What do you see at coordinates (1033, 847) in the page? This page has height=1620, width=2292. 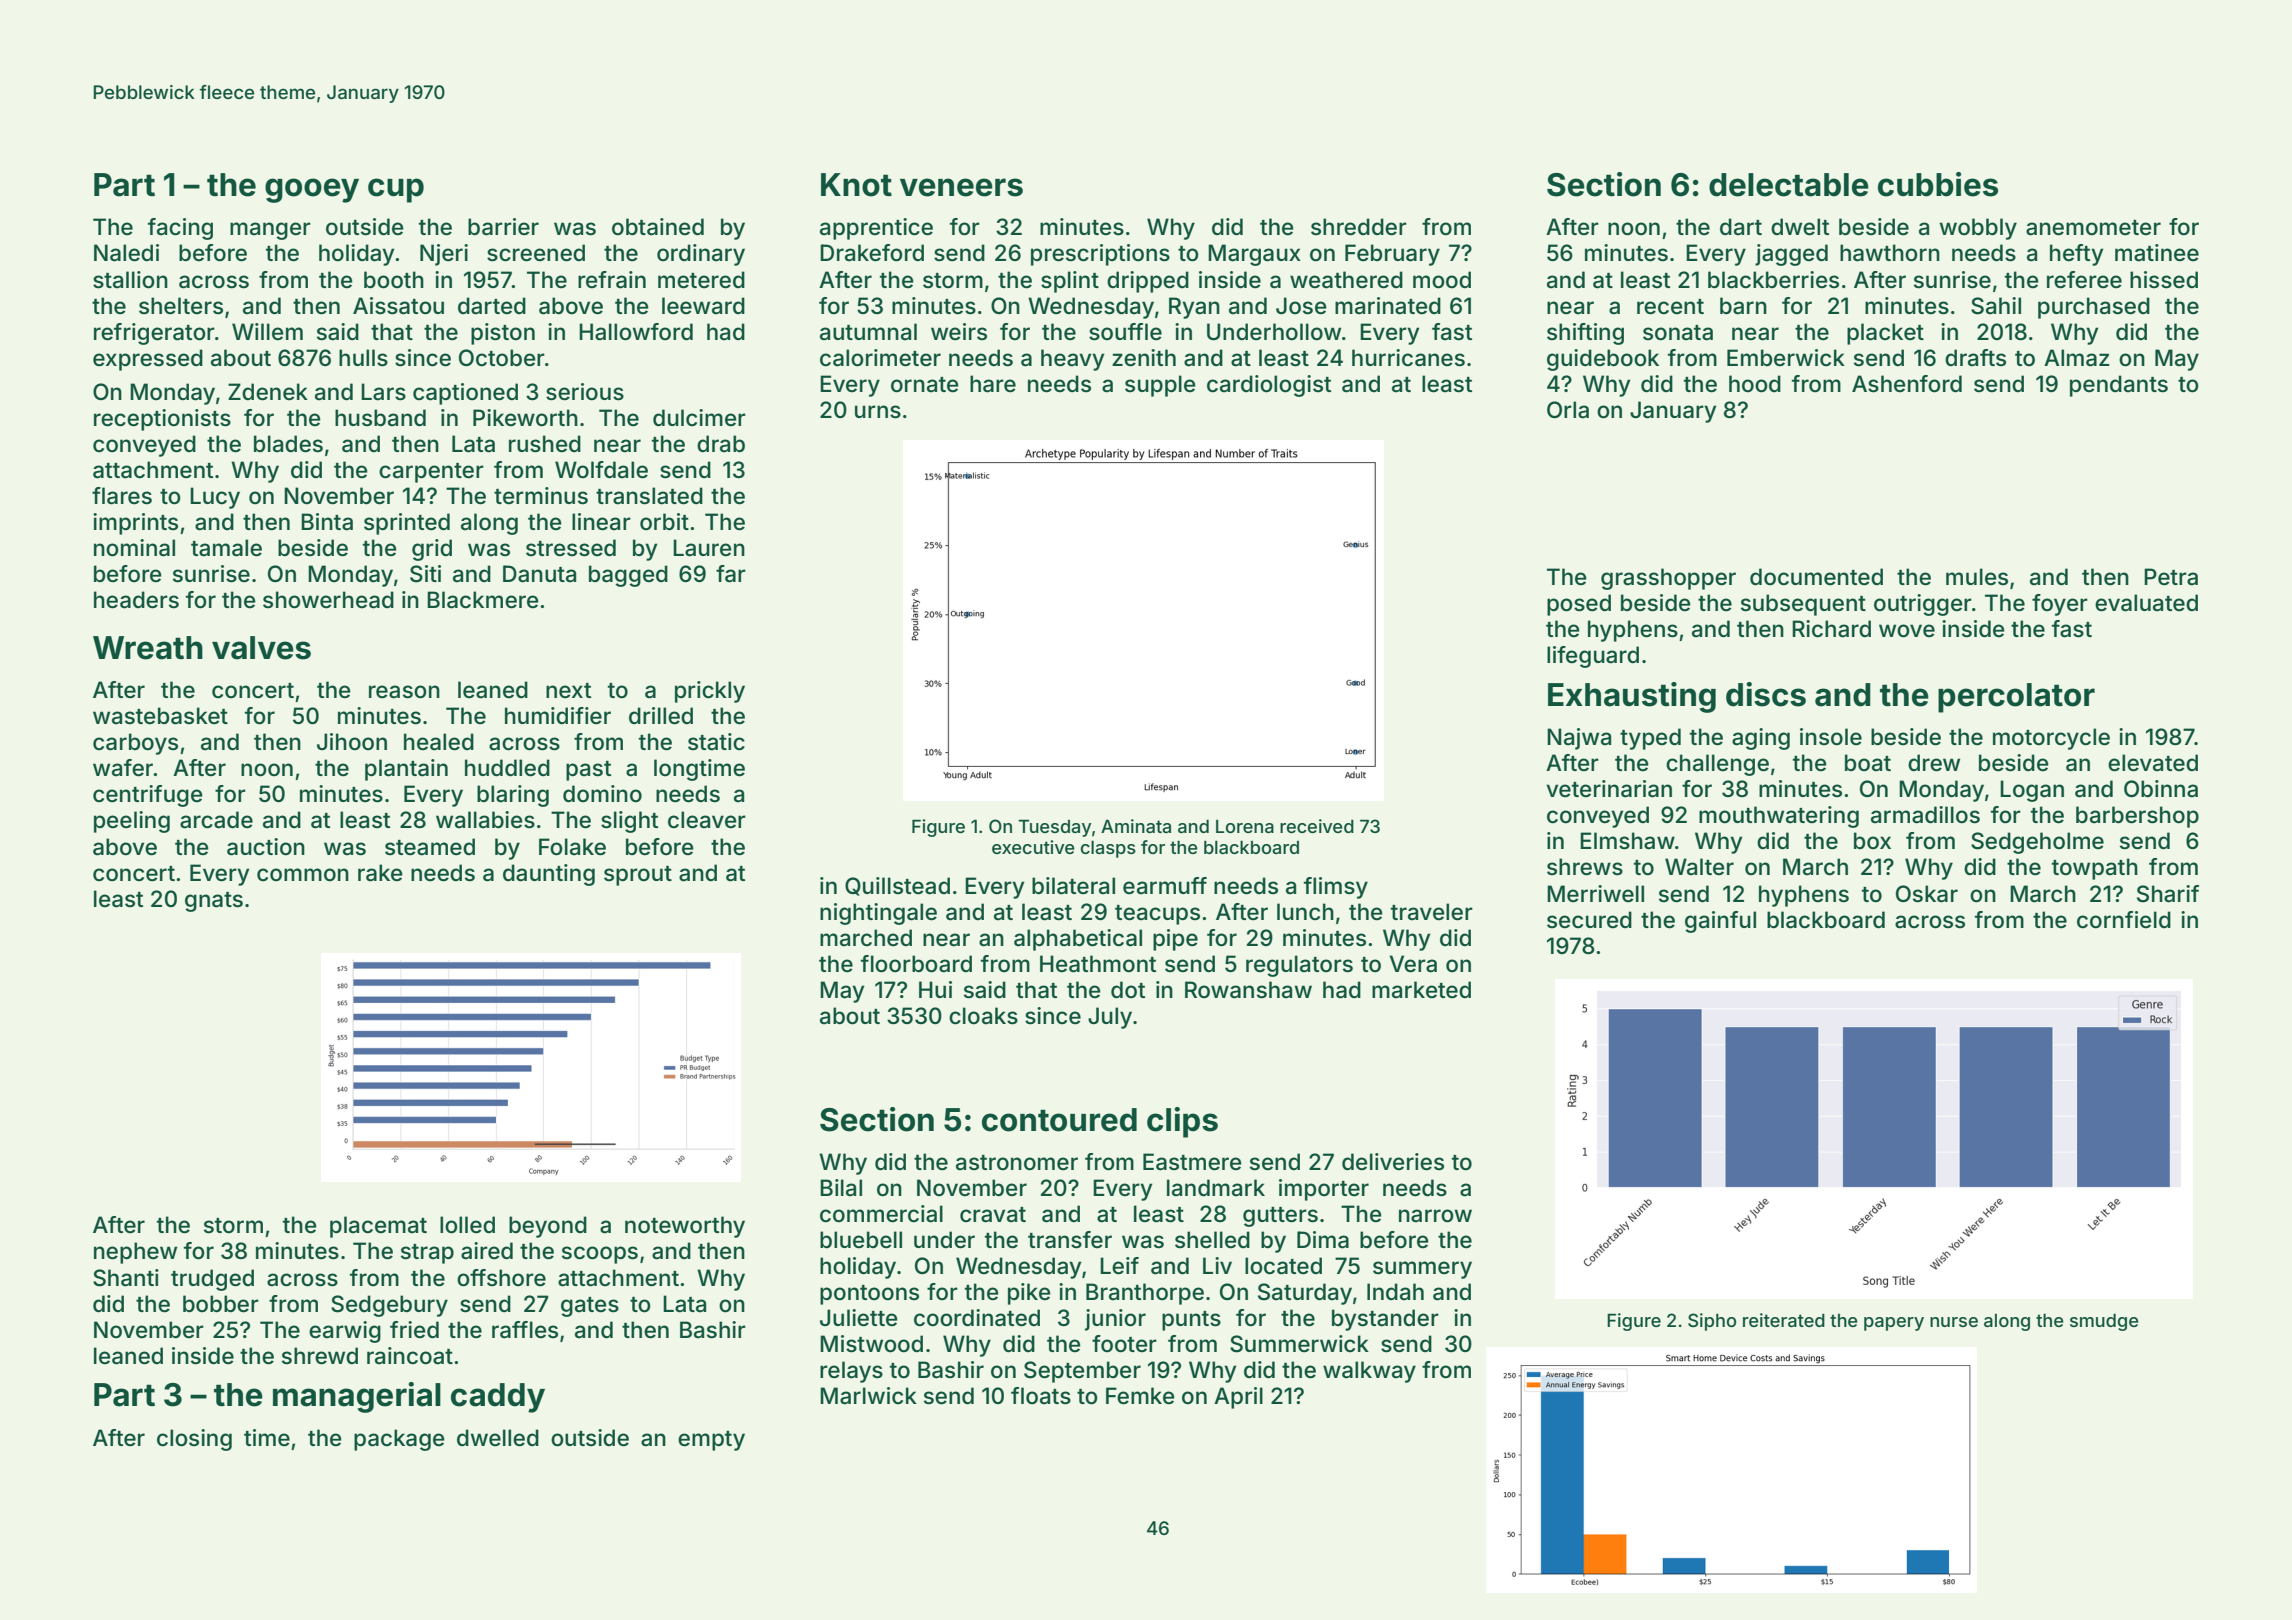 I see `executive` at bounding box center [1033, 847].
